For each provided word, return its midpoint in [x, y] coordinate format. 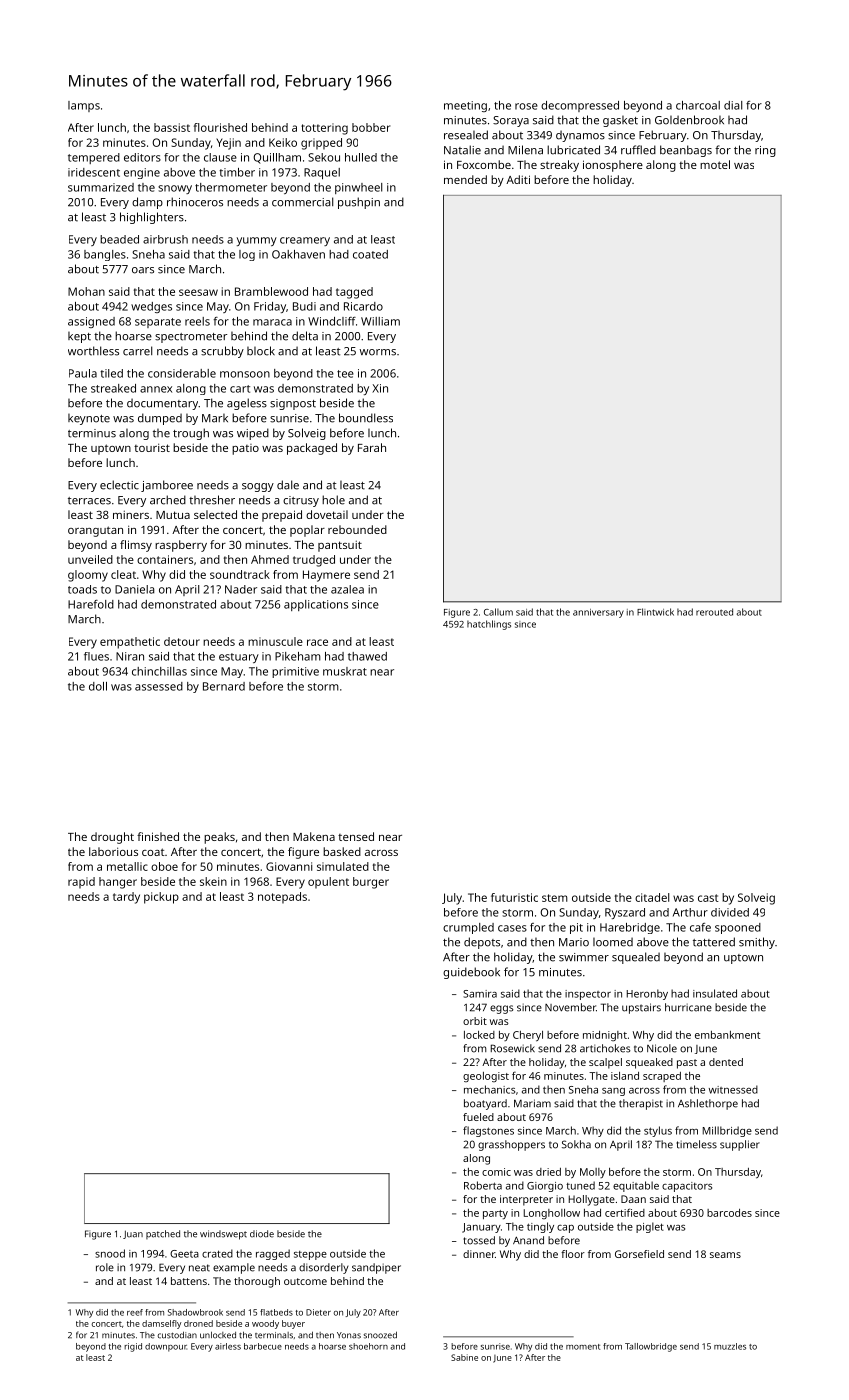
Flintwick [655, 612]
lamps [84, 106]
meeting [465, 106]
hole [333, 500]
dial [733, 105]
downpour [166, 1347]
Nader [241, 589]
